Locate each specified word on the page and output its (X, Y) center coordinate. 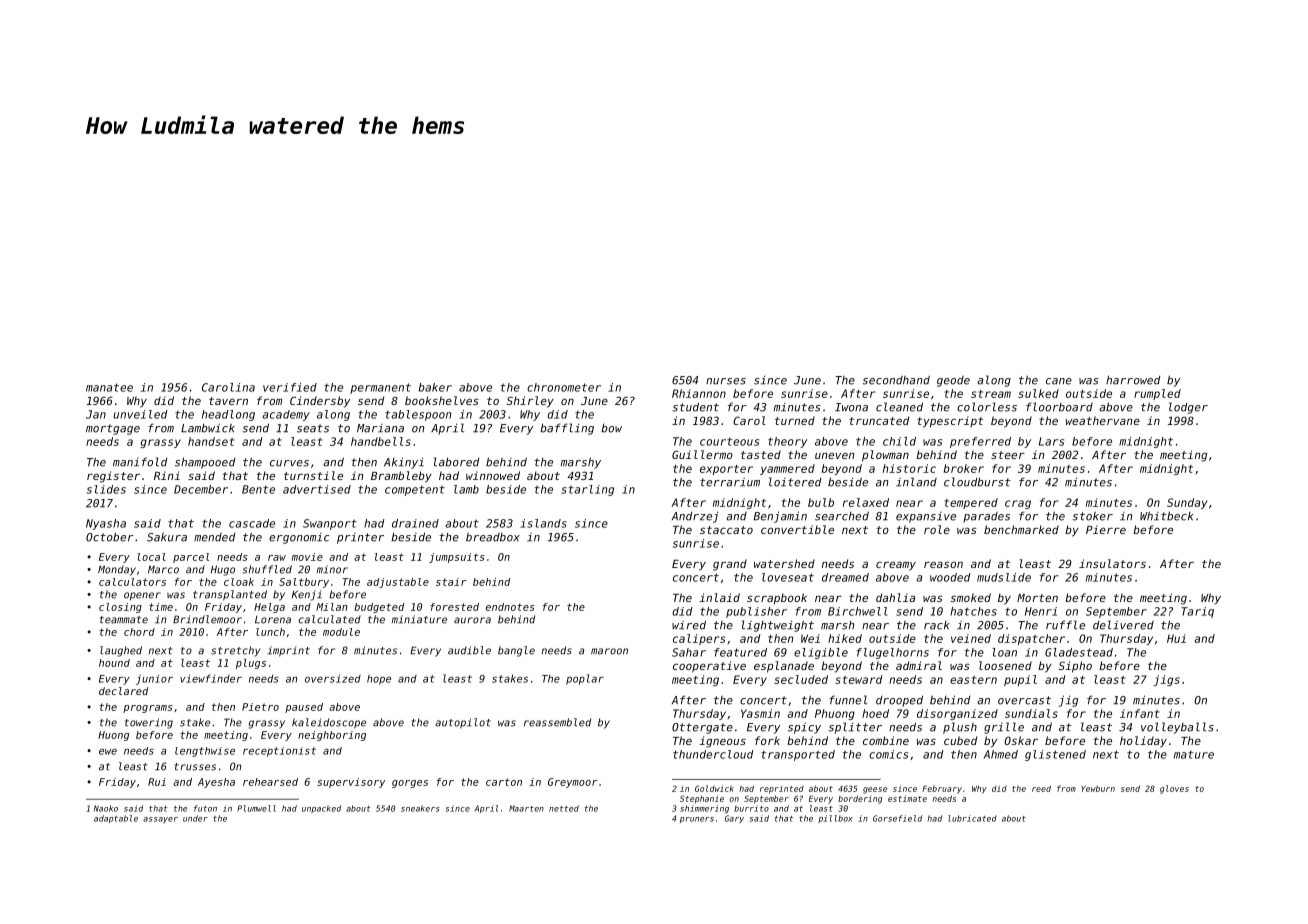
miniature (419, 619)
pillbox (835, 819)
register (113, 477)
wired (689, 625)
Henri (1041, 611)
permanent (380, 388)
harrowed (1133, 380)
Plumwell (256, 808)
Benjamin (780, 517)
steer (1008, 455)
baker (435, 387)
